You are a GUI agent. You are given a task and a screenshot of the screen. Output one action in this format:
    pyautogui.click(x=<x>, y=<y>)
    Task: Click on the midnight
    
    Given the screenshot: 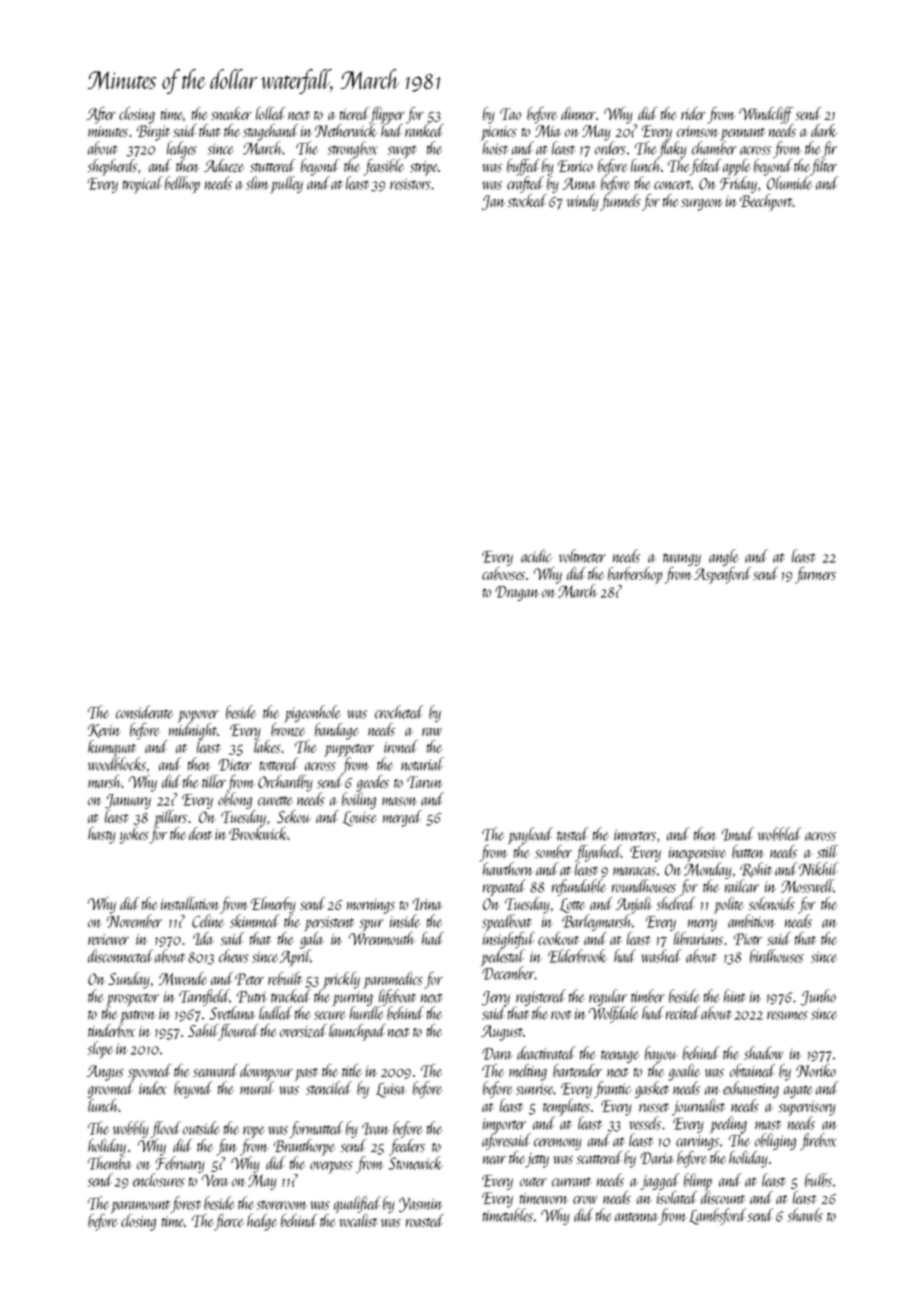 What is the action you would take?
    pyautogui.click(x=193, y=731)
